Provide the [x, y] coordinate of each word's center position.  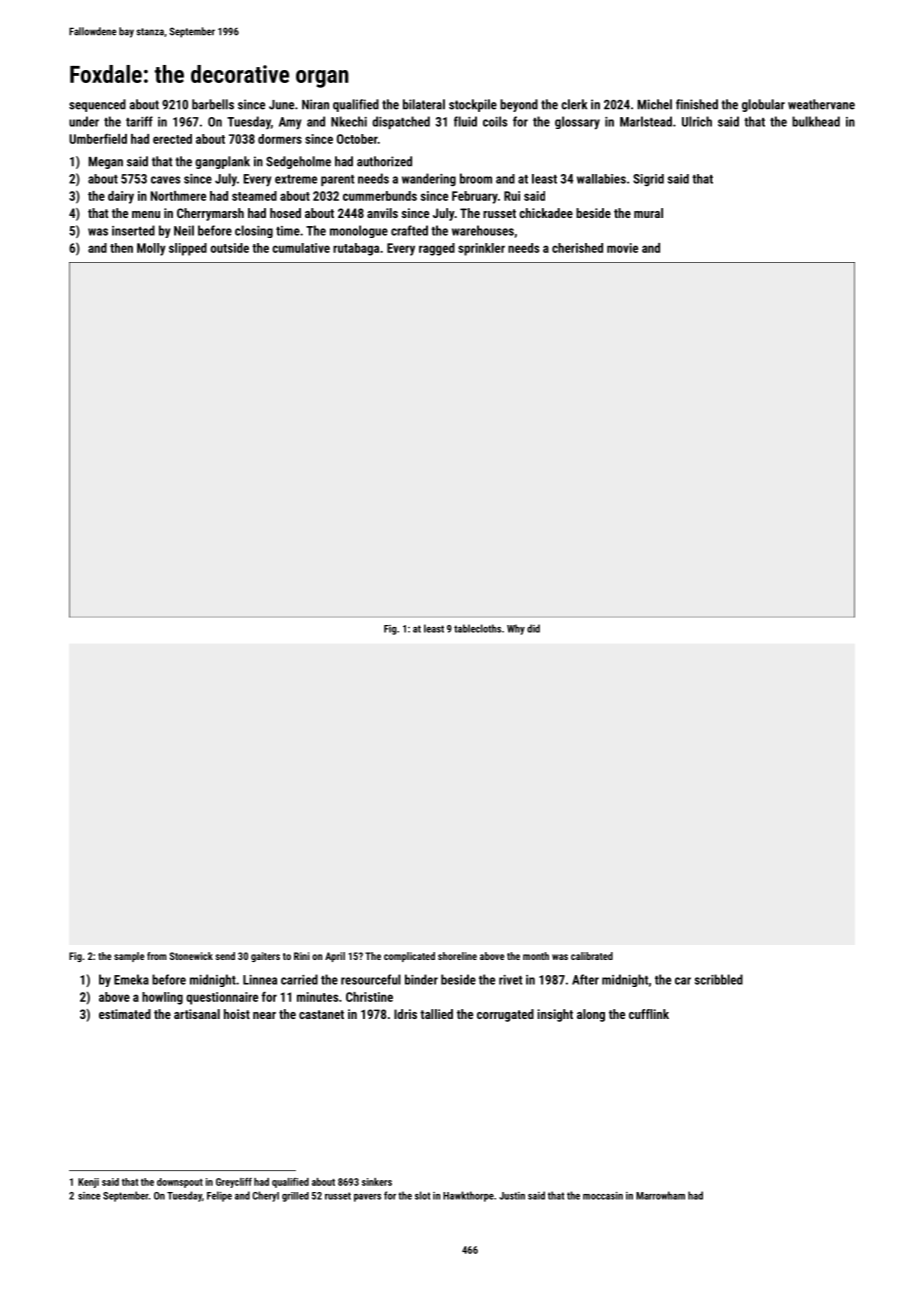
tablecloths [477, 628]
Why [516, 629]
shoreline [457, 956]
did [533, 628]
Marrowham [660, 1195]
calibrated [592, 956]
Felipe [219, 1196]
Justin [512, 1196]
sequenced [97, 105]
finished [697, 104]
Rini [302, 956]
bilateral [424, 104]
